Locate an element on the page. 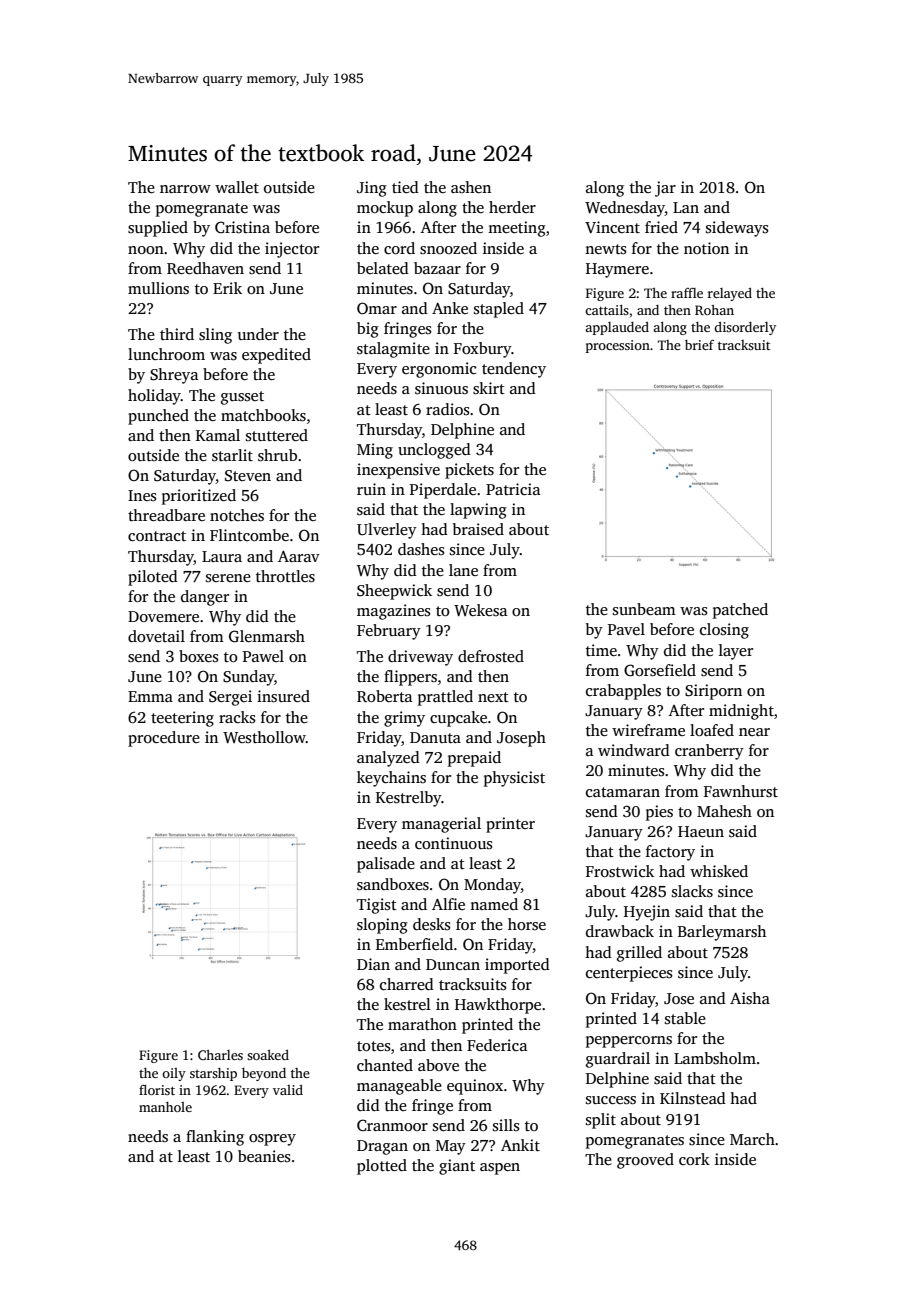 The width and height of the document is (908, 1316). inexpensive is located at coordinates (398, 471).
